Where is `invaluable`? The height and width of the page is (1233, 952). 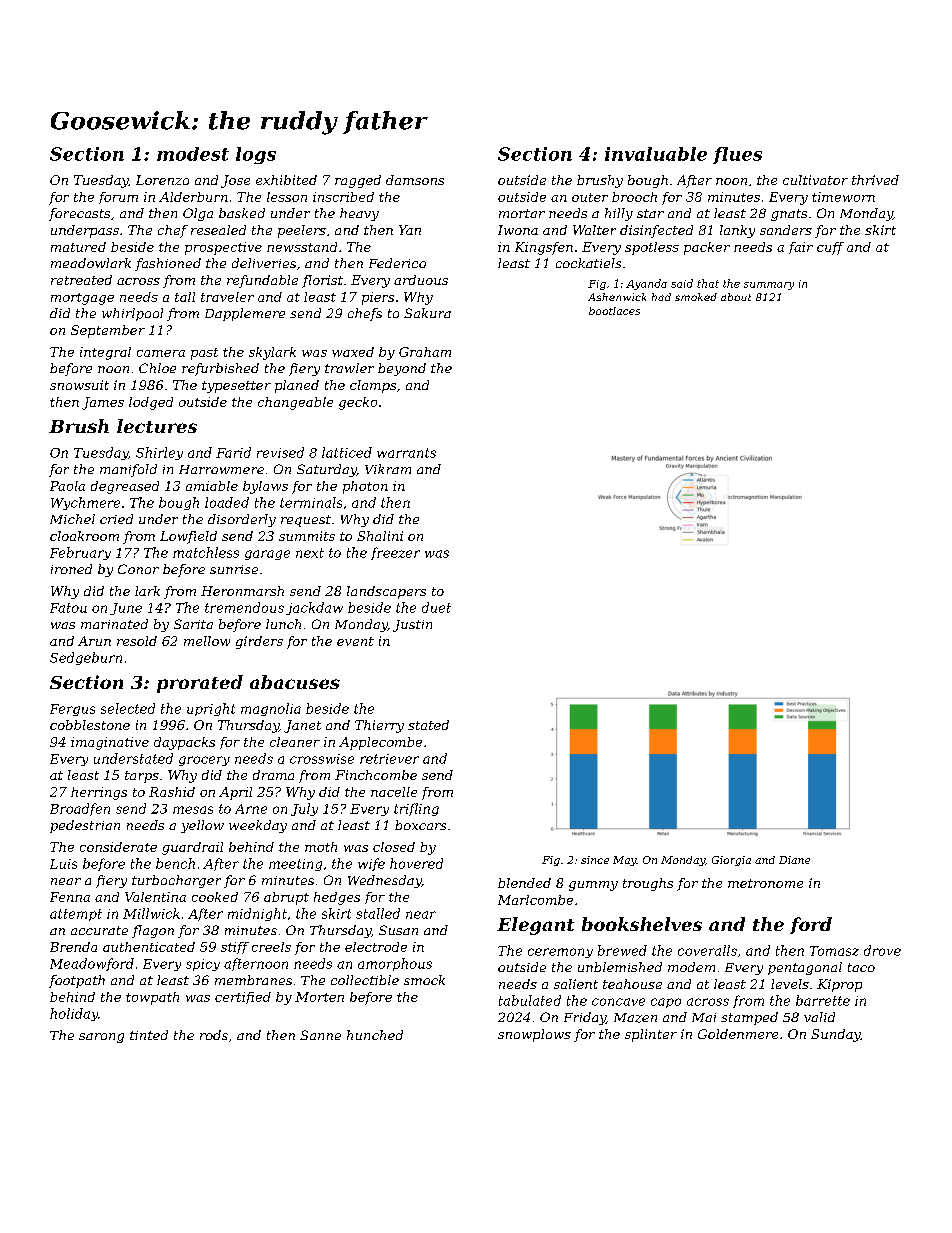
invaluable is located at coordinates (656, 154).
